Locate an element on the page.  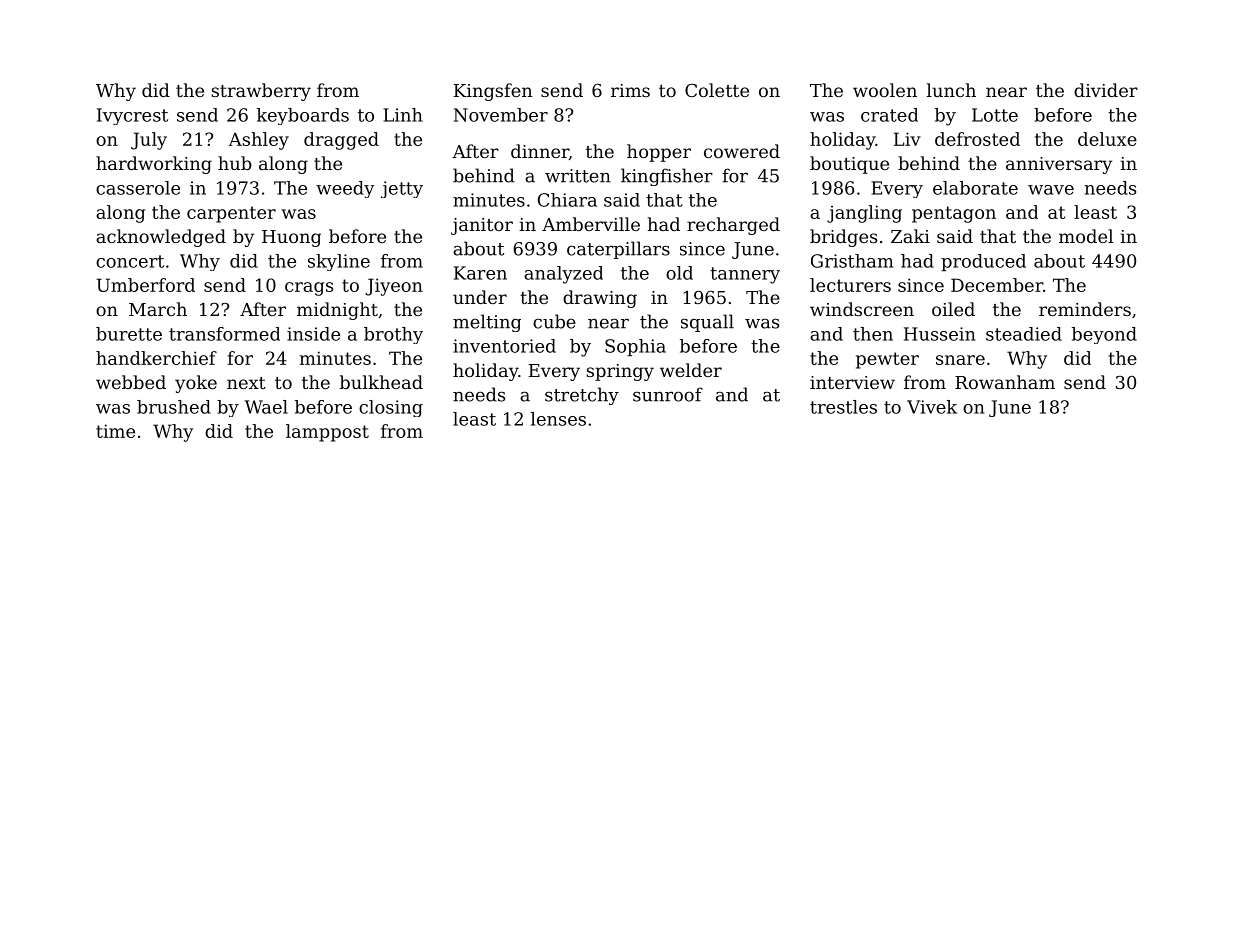
casserole is located at coordinates (138, 188).
